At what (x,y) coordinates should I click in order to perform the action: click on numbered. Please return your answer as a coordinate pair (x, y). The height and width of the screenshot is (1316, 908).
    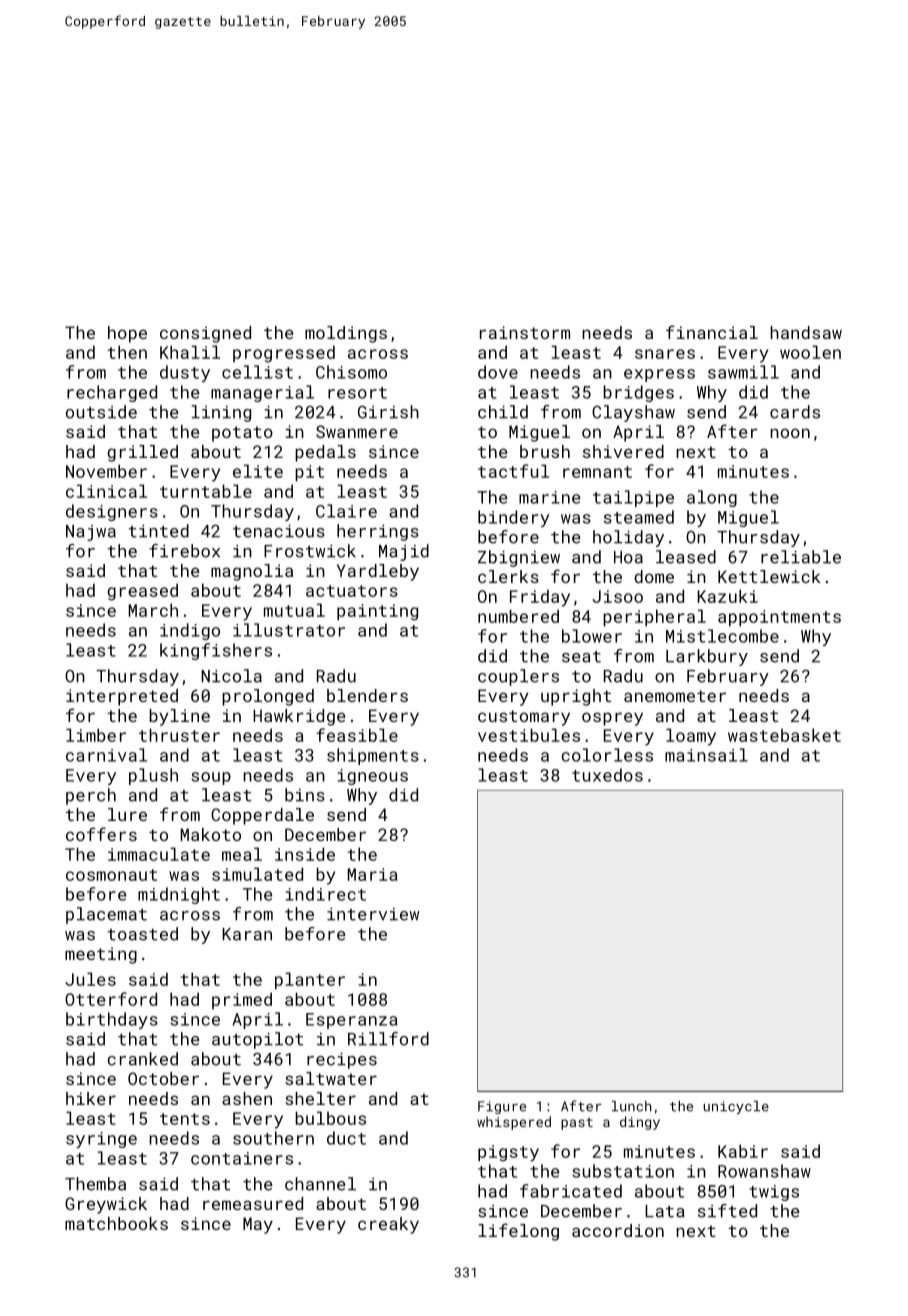
    Looking at the image, I should click on (518, 616).
